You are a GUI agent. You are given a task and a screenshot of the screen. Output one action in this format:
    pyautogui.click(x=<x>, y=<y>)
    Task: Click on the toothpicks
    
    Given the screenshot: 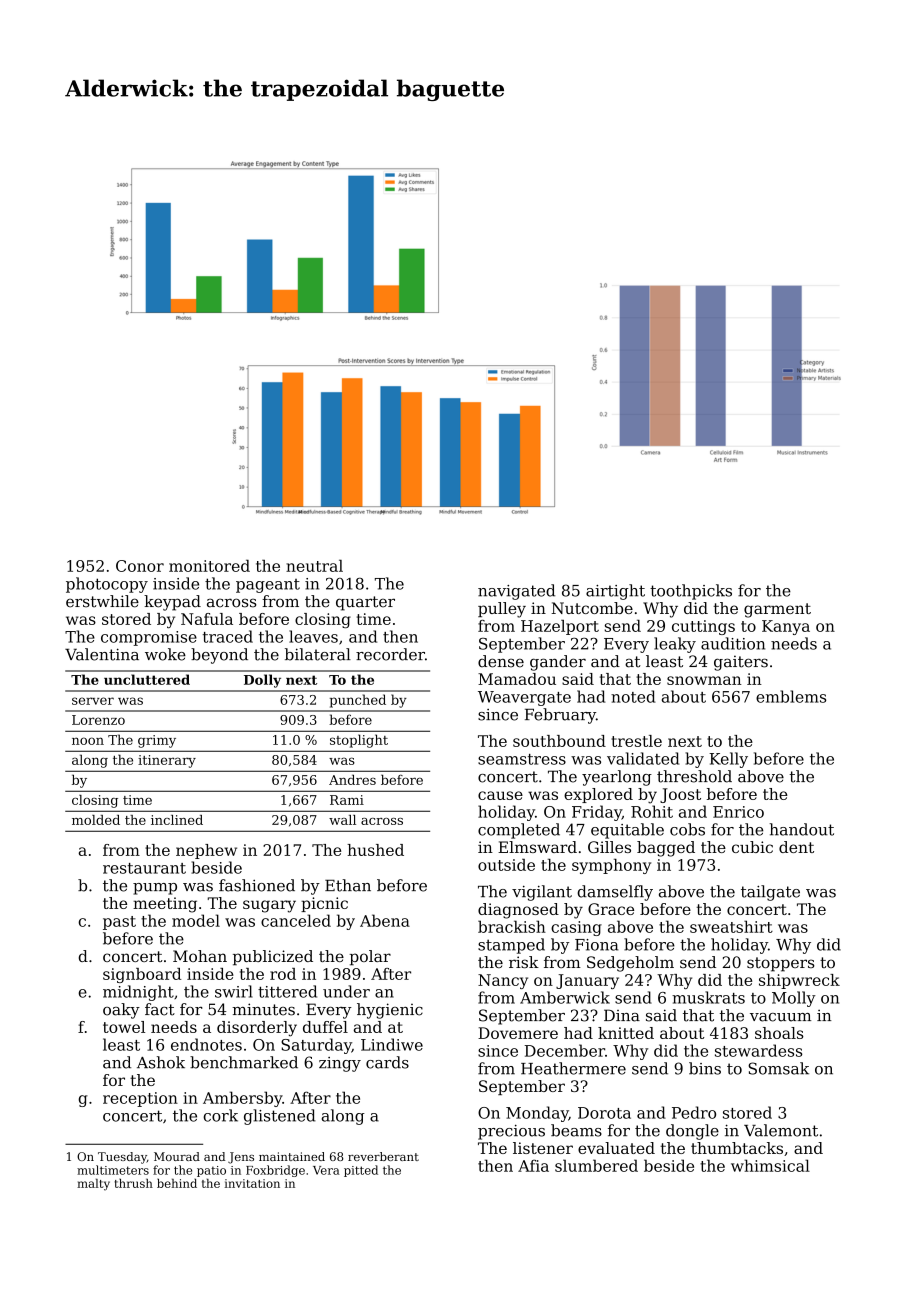 What is the action you would take?
    pyautogui.click(x=691, y=592)
